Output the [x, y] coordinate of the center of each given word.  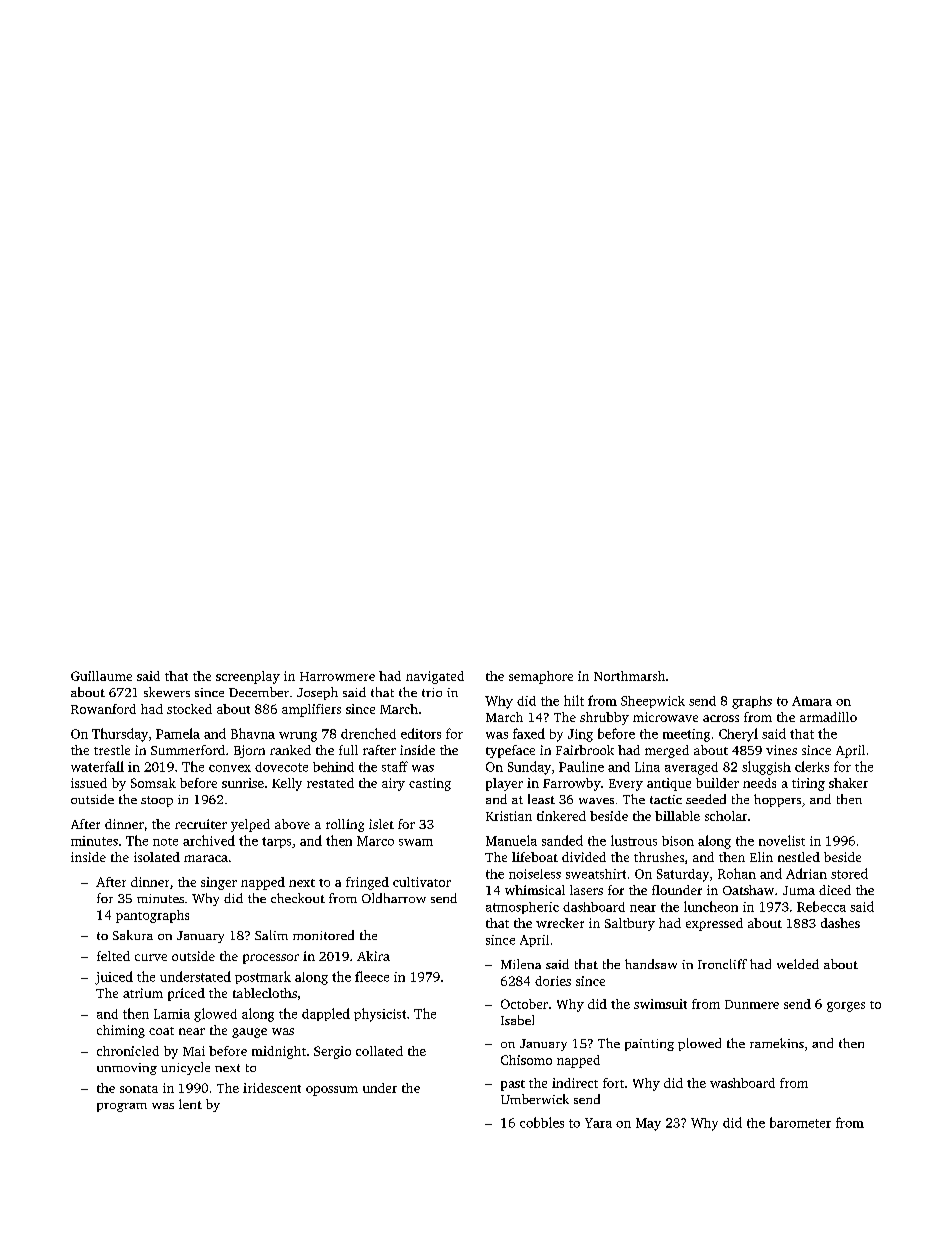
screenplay [248, 677]
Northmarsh [629, 676]
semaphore [541, 677]
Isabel [517, 1020]
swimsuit [660, 1004]
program [122, 1107]
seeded [706, 799]
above [292, 824]
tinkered [561, 816]
